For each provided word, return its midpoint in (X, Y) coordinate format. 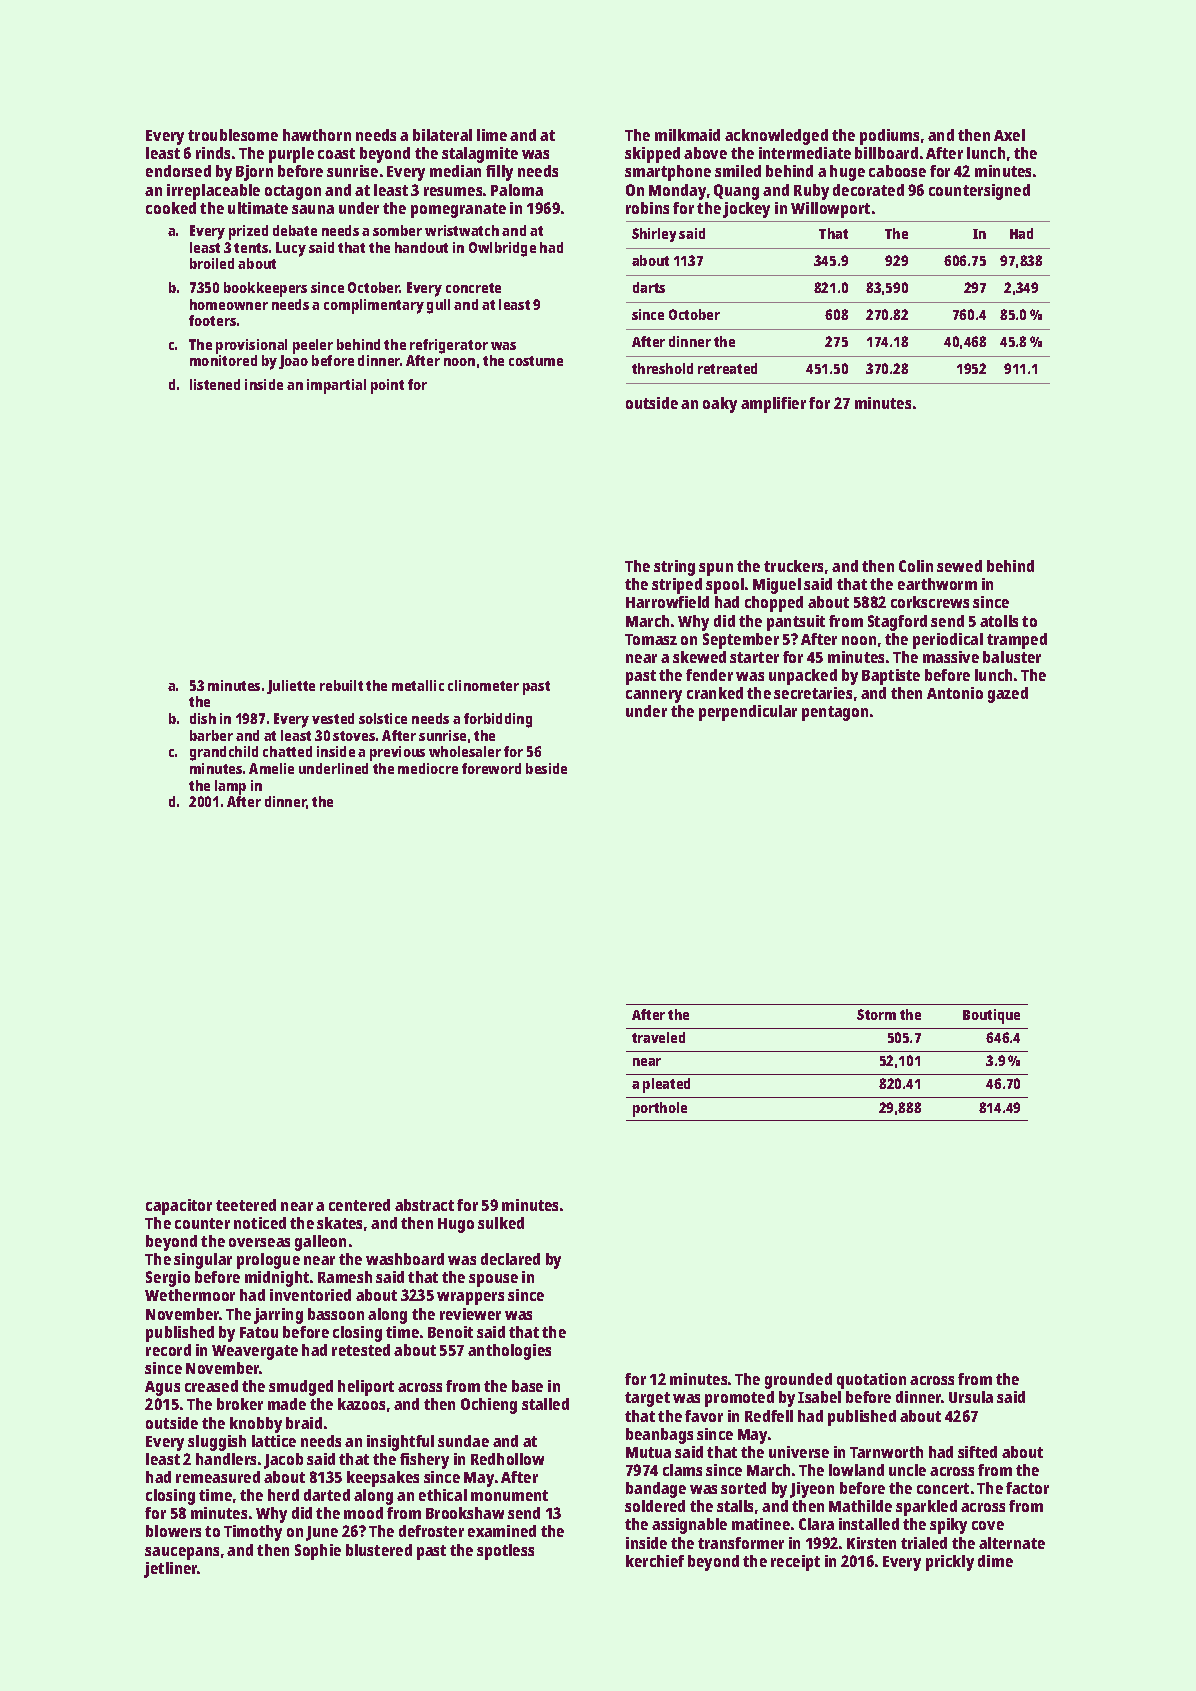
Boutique (991, 1016)
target (647, 1399)
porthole (660, 1109)
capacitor (179, 1207)
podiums (889, 137)
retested (361, 1350)
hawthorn (317, 135)
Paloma (517, 190)
